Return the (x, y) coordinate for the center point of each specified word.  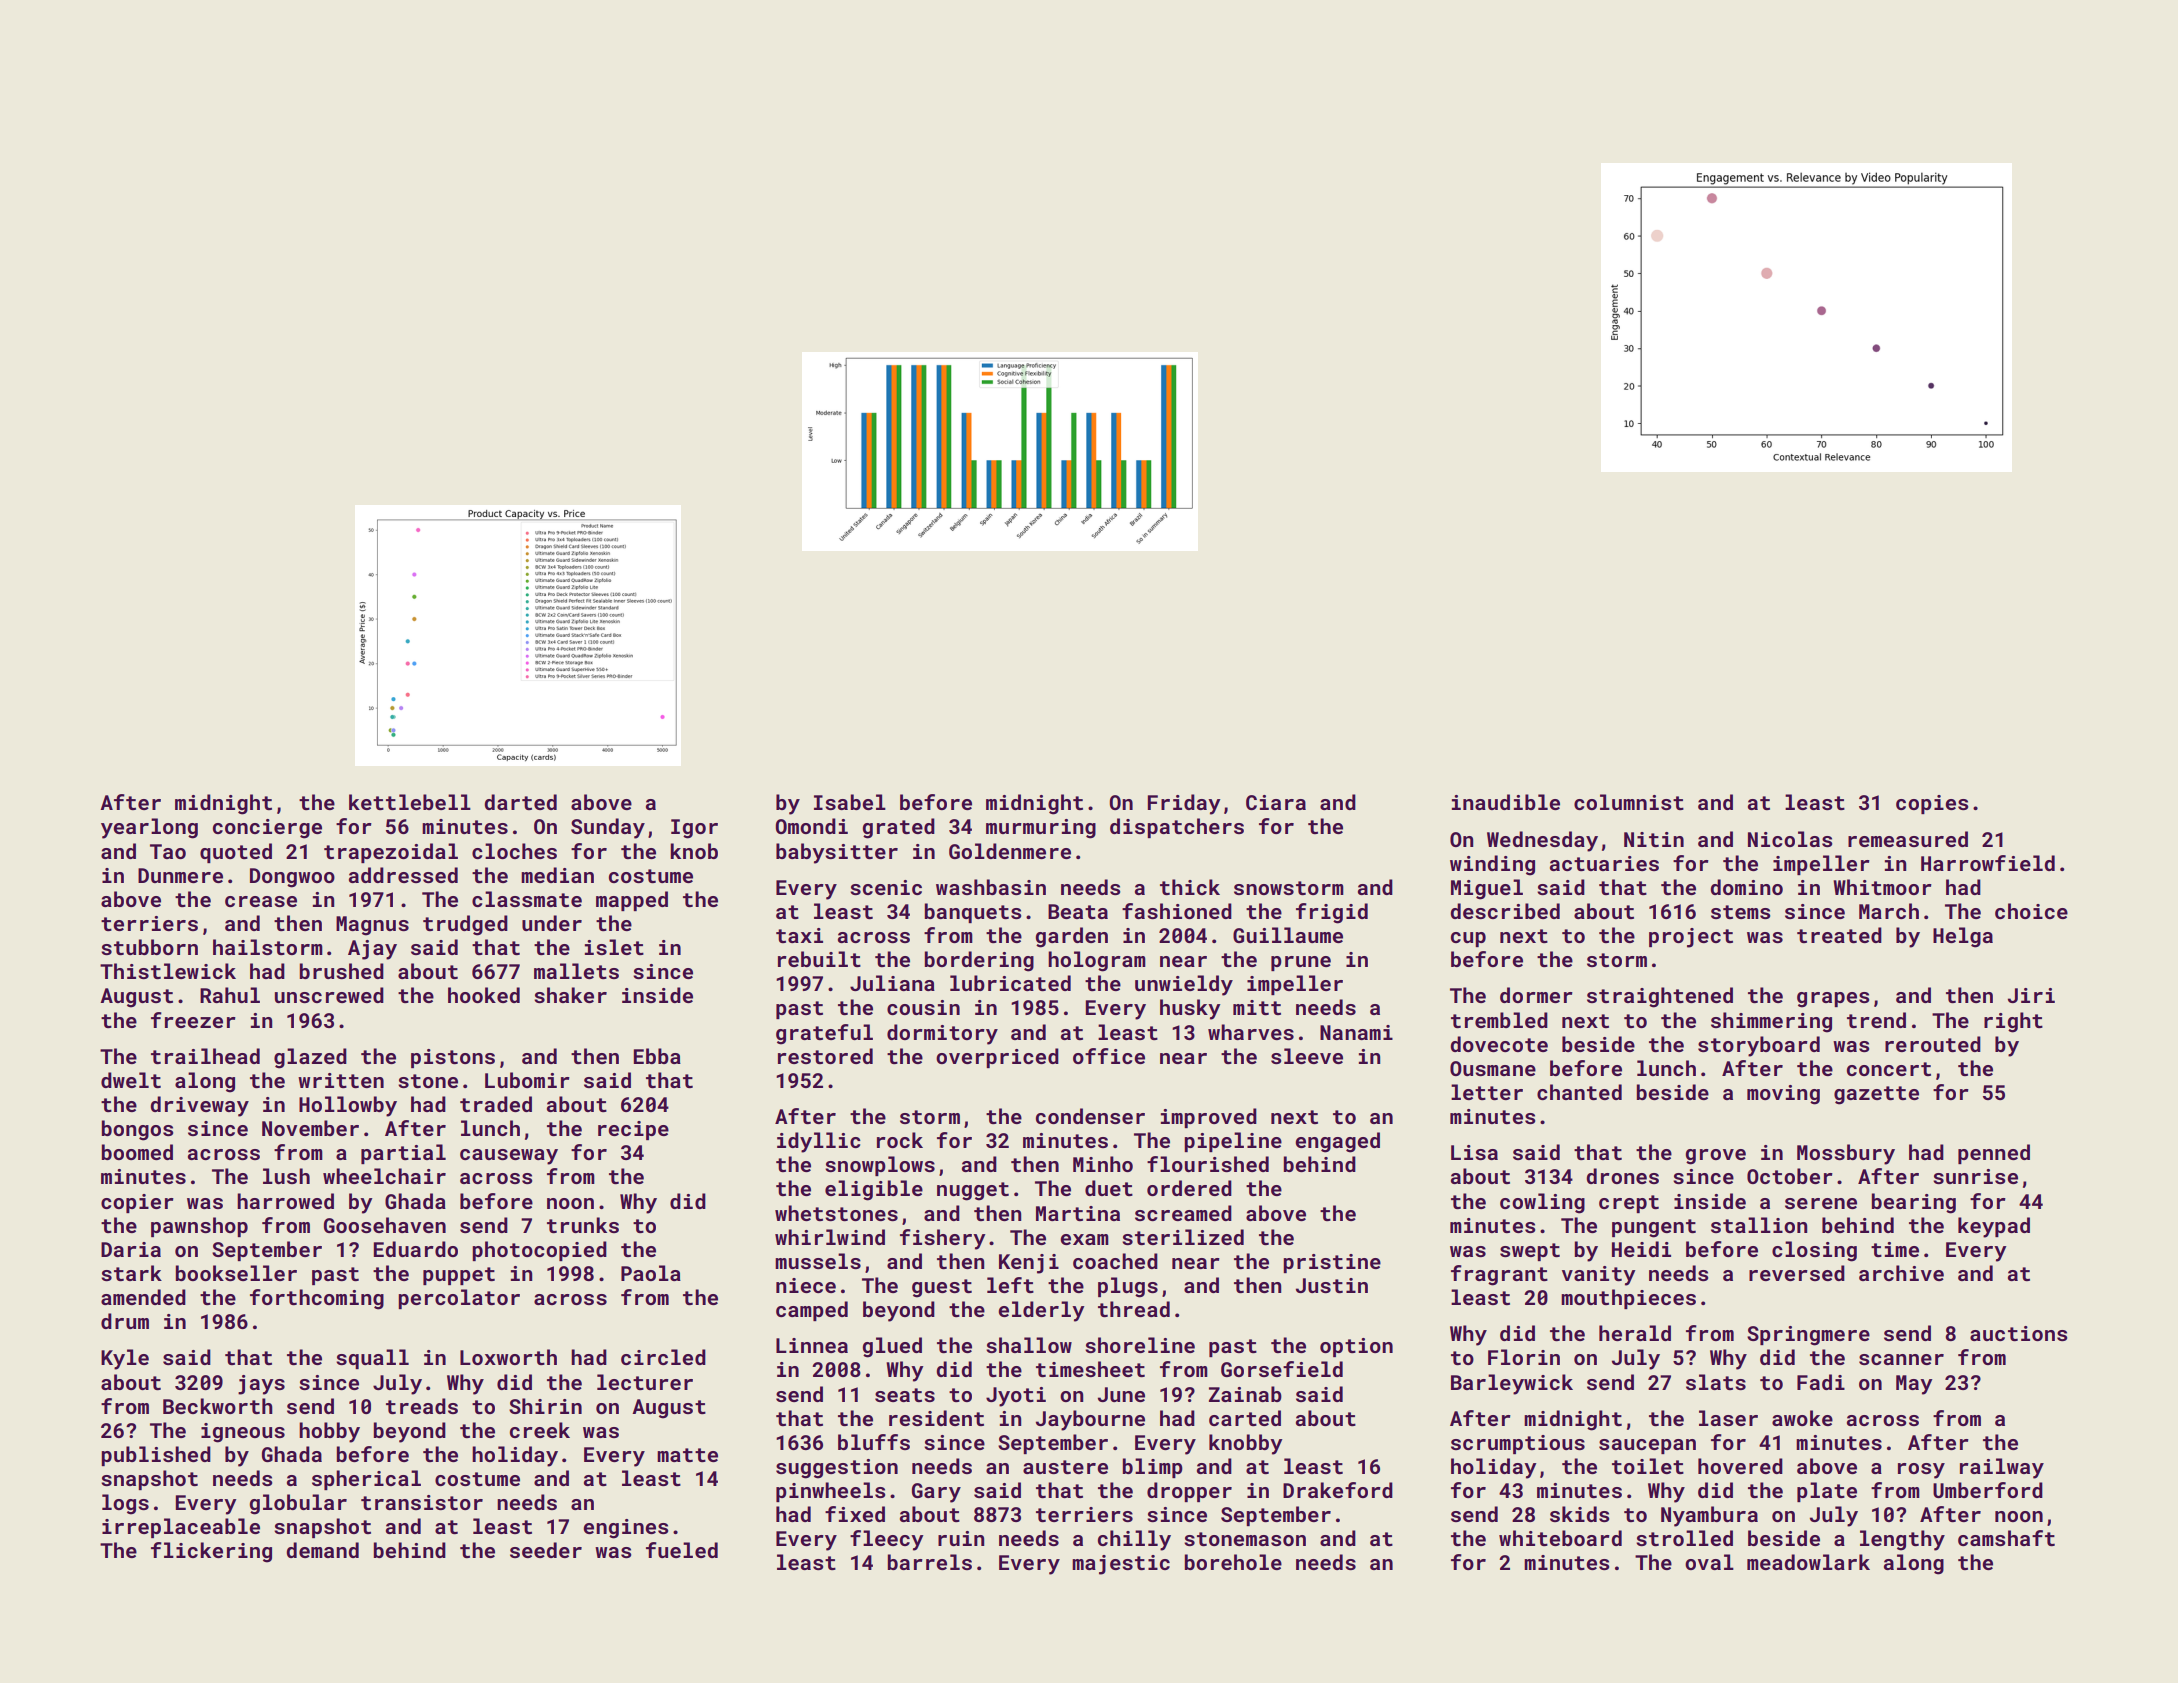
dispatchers (1177, 828)
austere (1065, 1467)
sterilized (1183, 1237)
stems (1740, 912)
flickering (211, 1552)
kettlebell (410, 802)
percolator (459, 1299)
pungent (1654, 1228)
